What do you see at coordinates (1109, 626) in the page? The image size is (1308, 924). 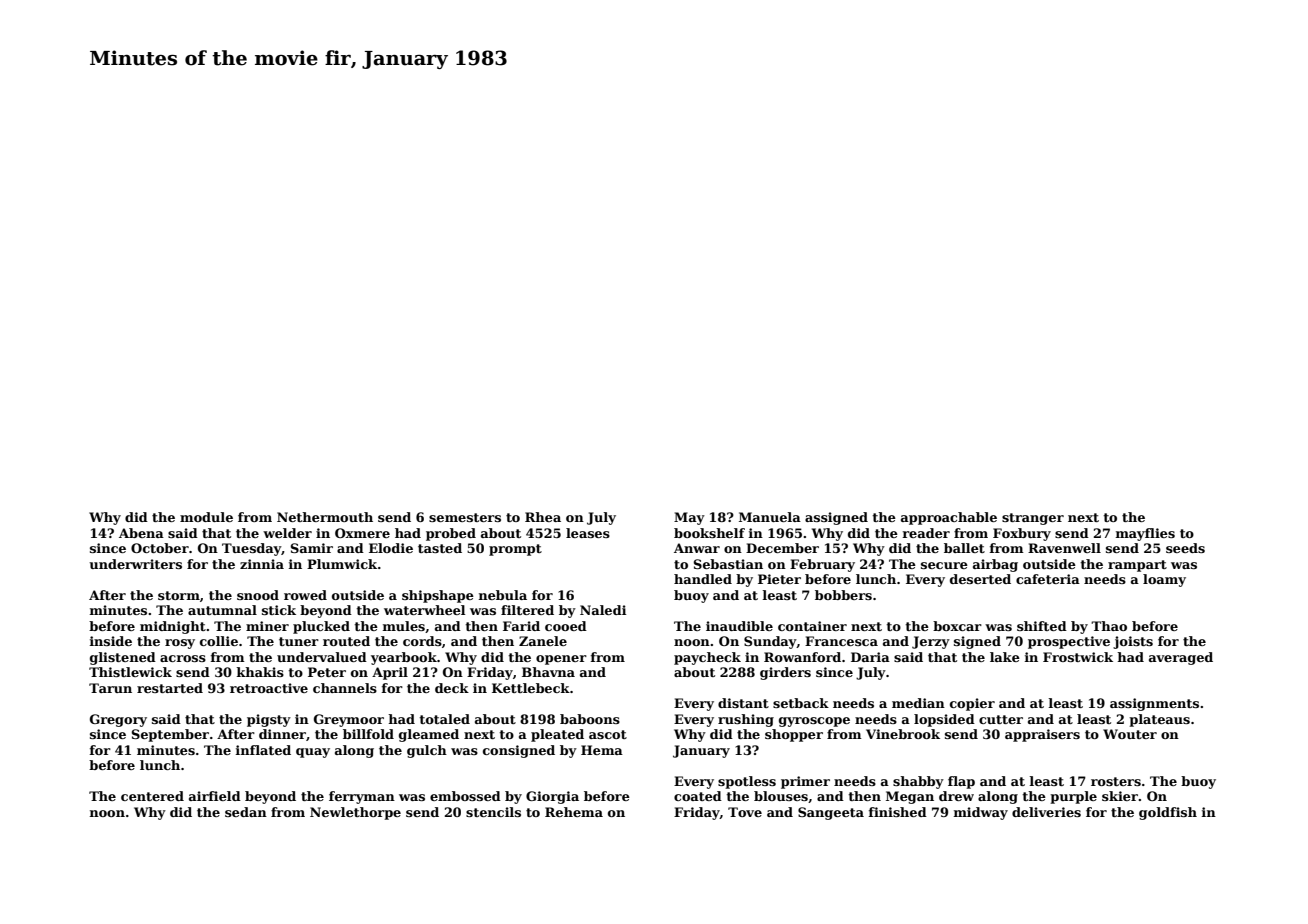 I see `Thao` at bounding box center [1109, 626].
